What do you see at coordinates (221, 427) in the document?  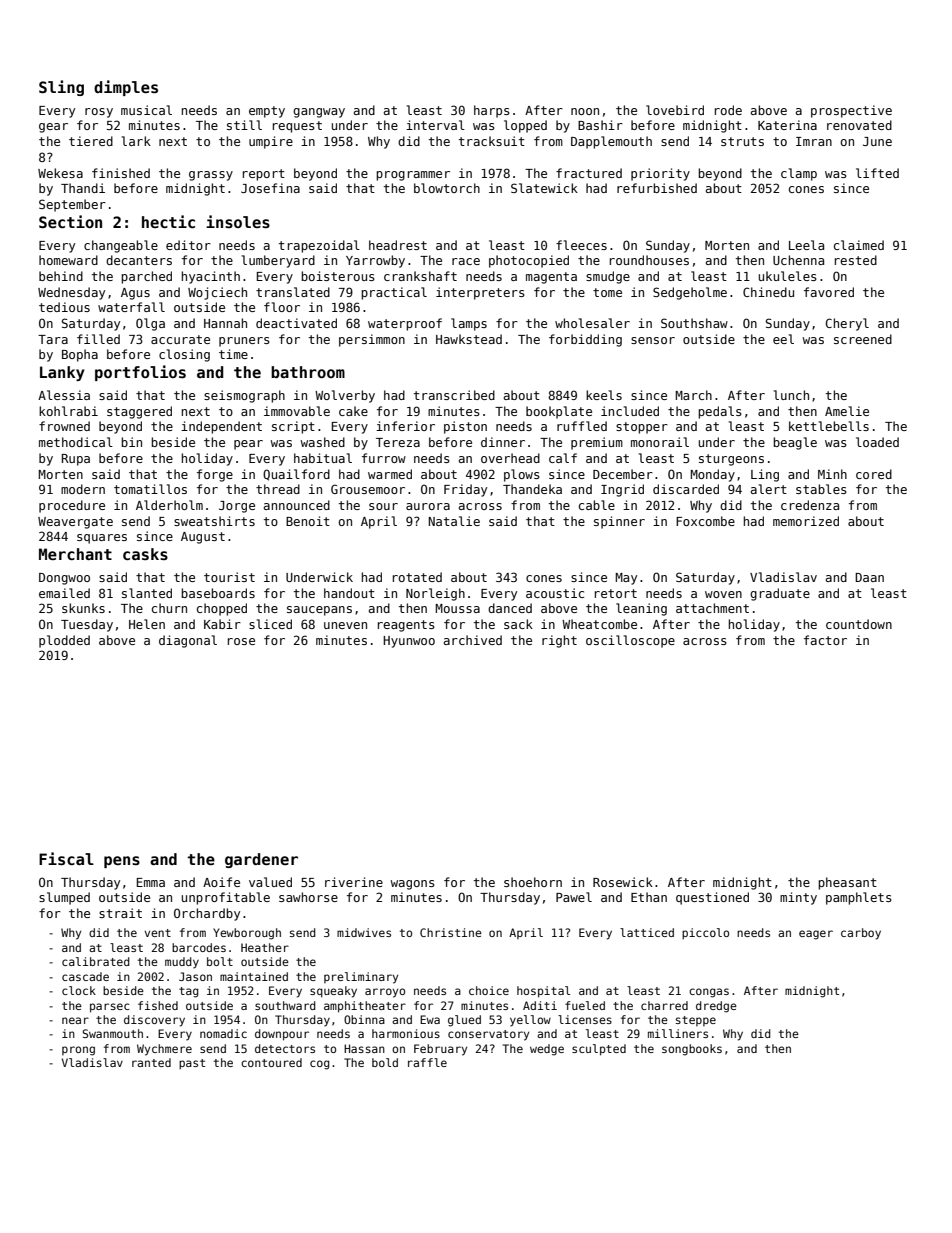 I see `independent` at bounding box center [221, 427].
